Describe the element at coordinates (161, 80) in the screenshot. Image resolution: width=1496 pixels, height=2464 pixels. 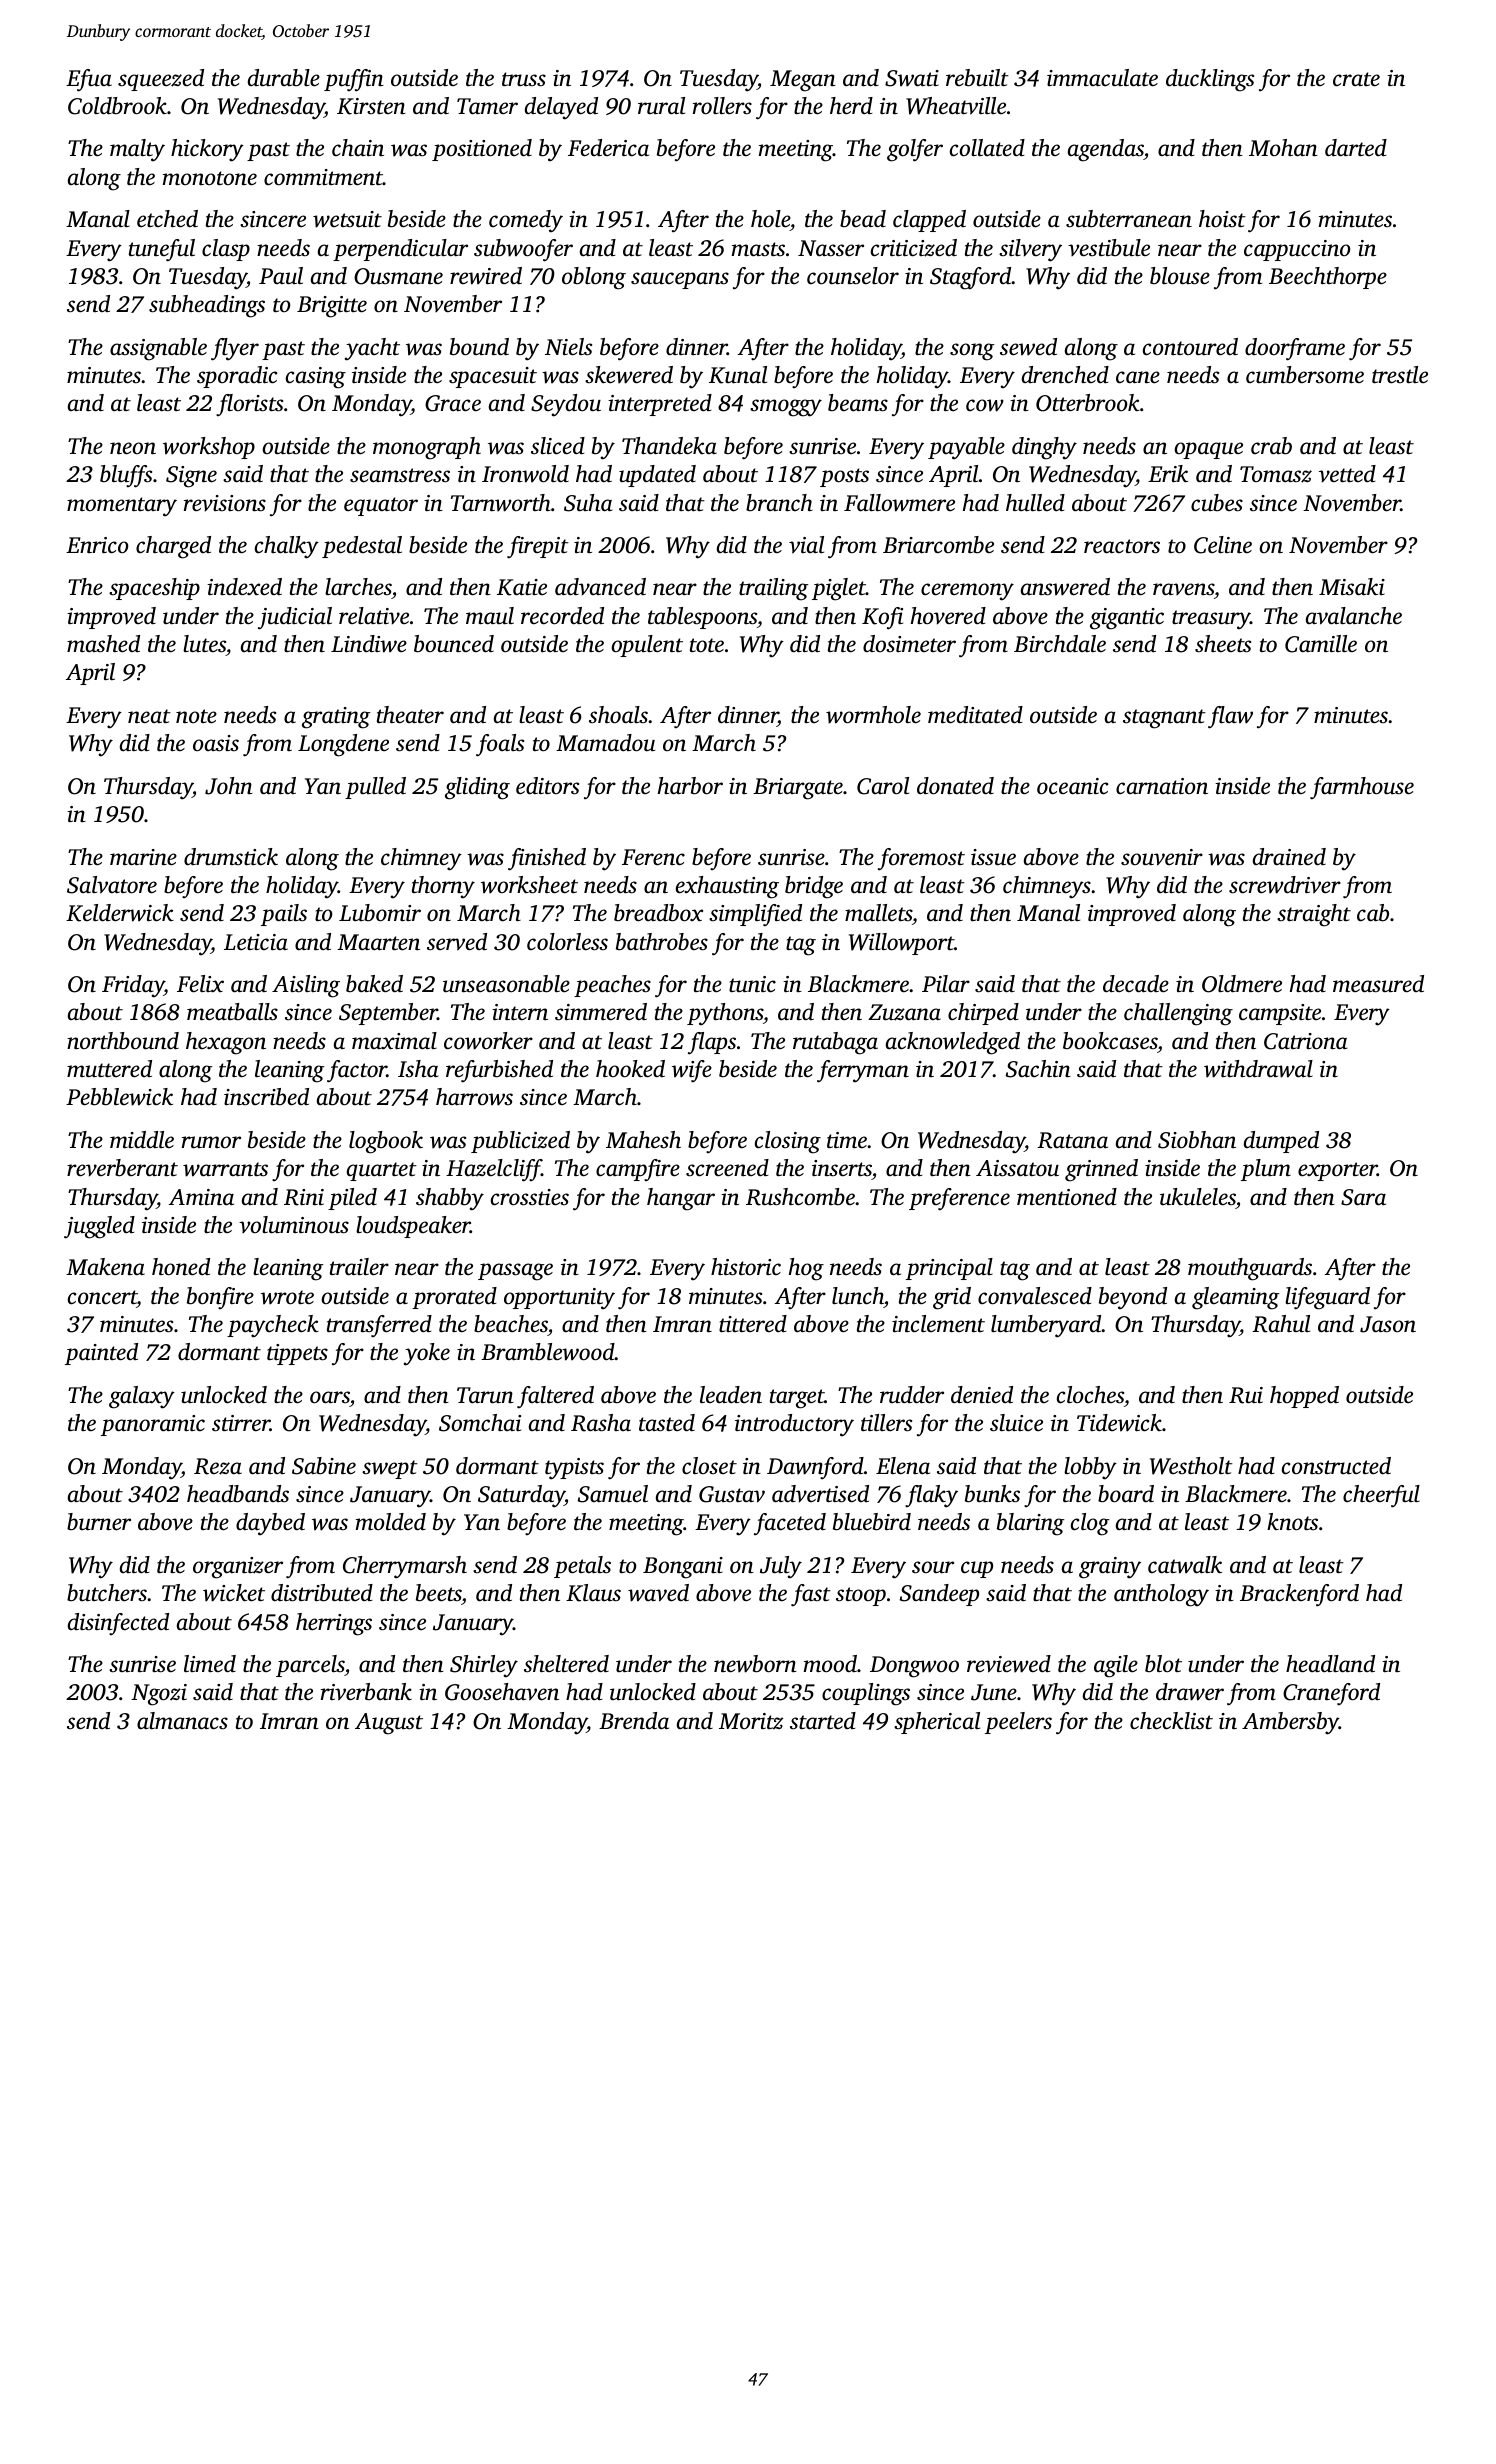
I see `squeezed` at that location.
